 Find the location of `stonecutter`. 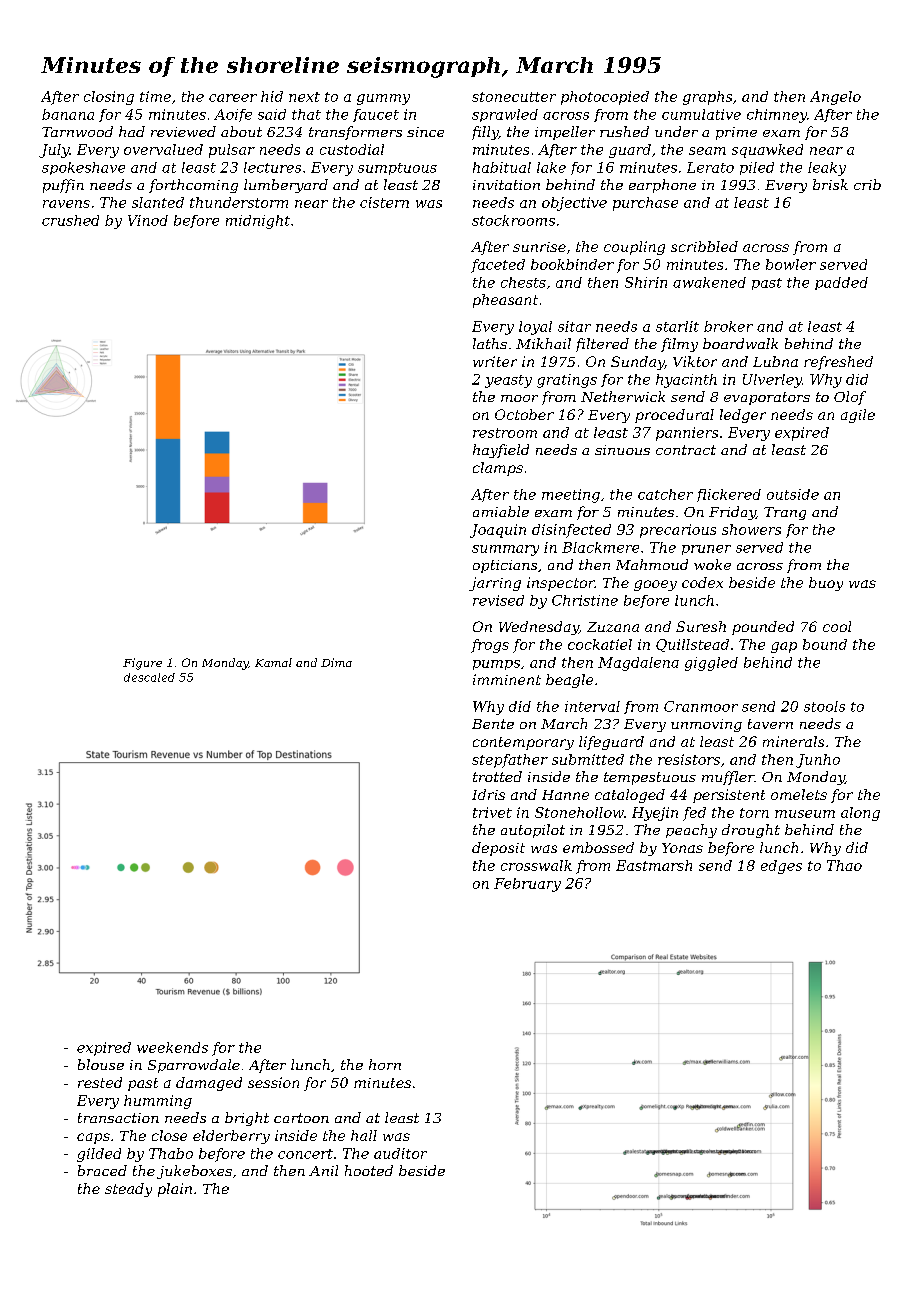

stonecutter is located at coordinates (514, 97).
